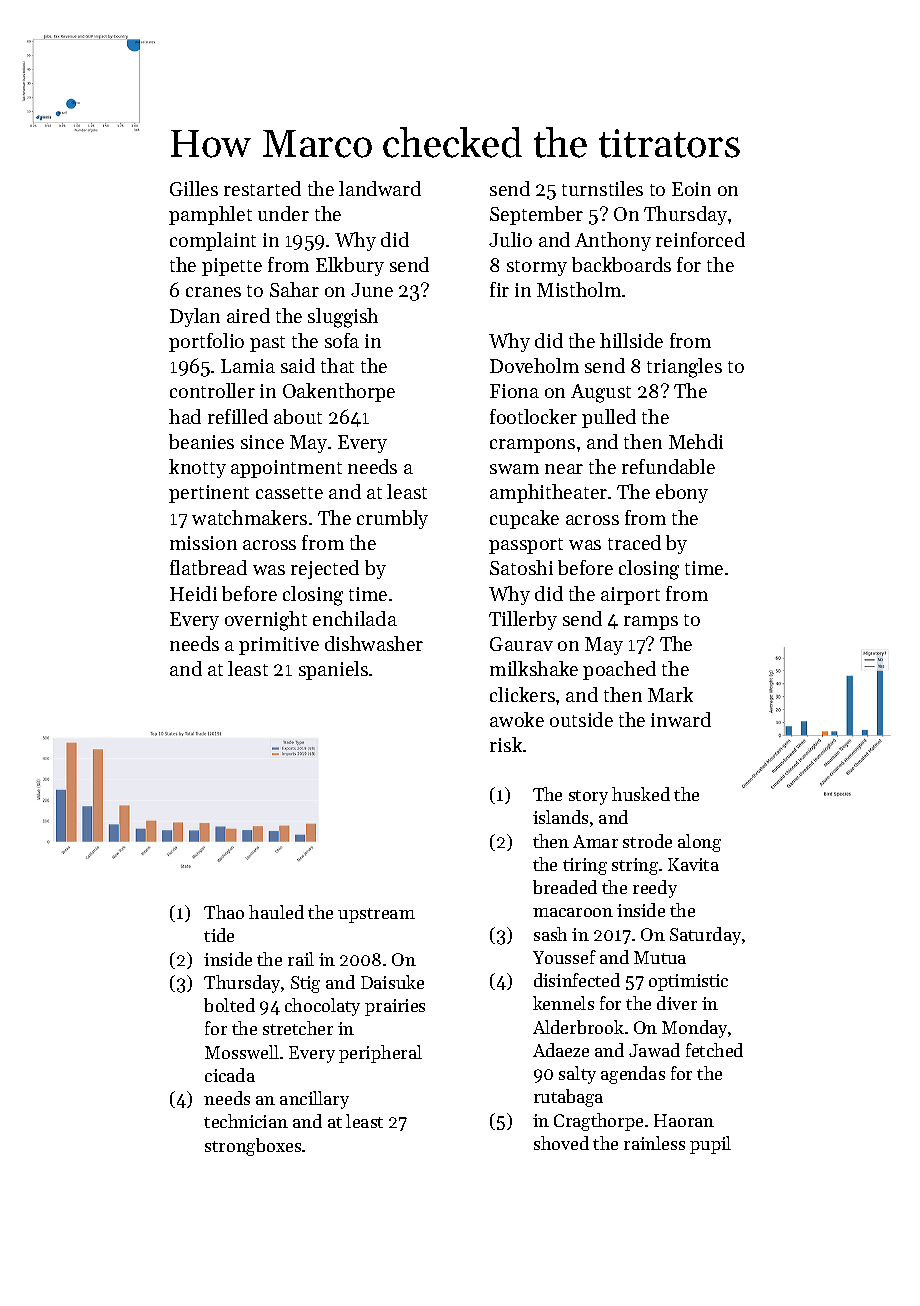 The image size is (920, 1306). I want to click on primitive, so click(279, 646).
